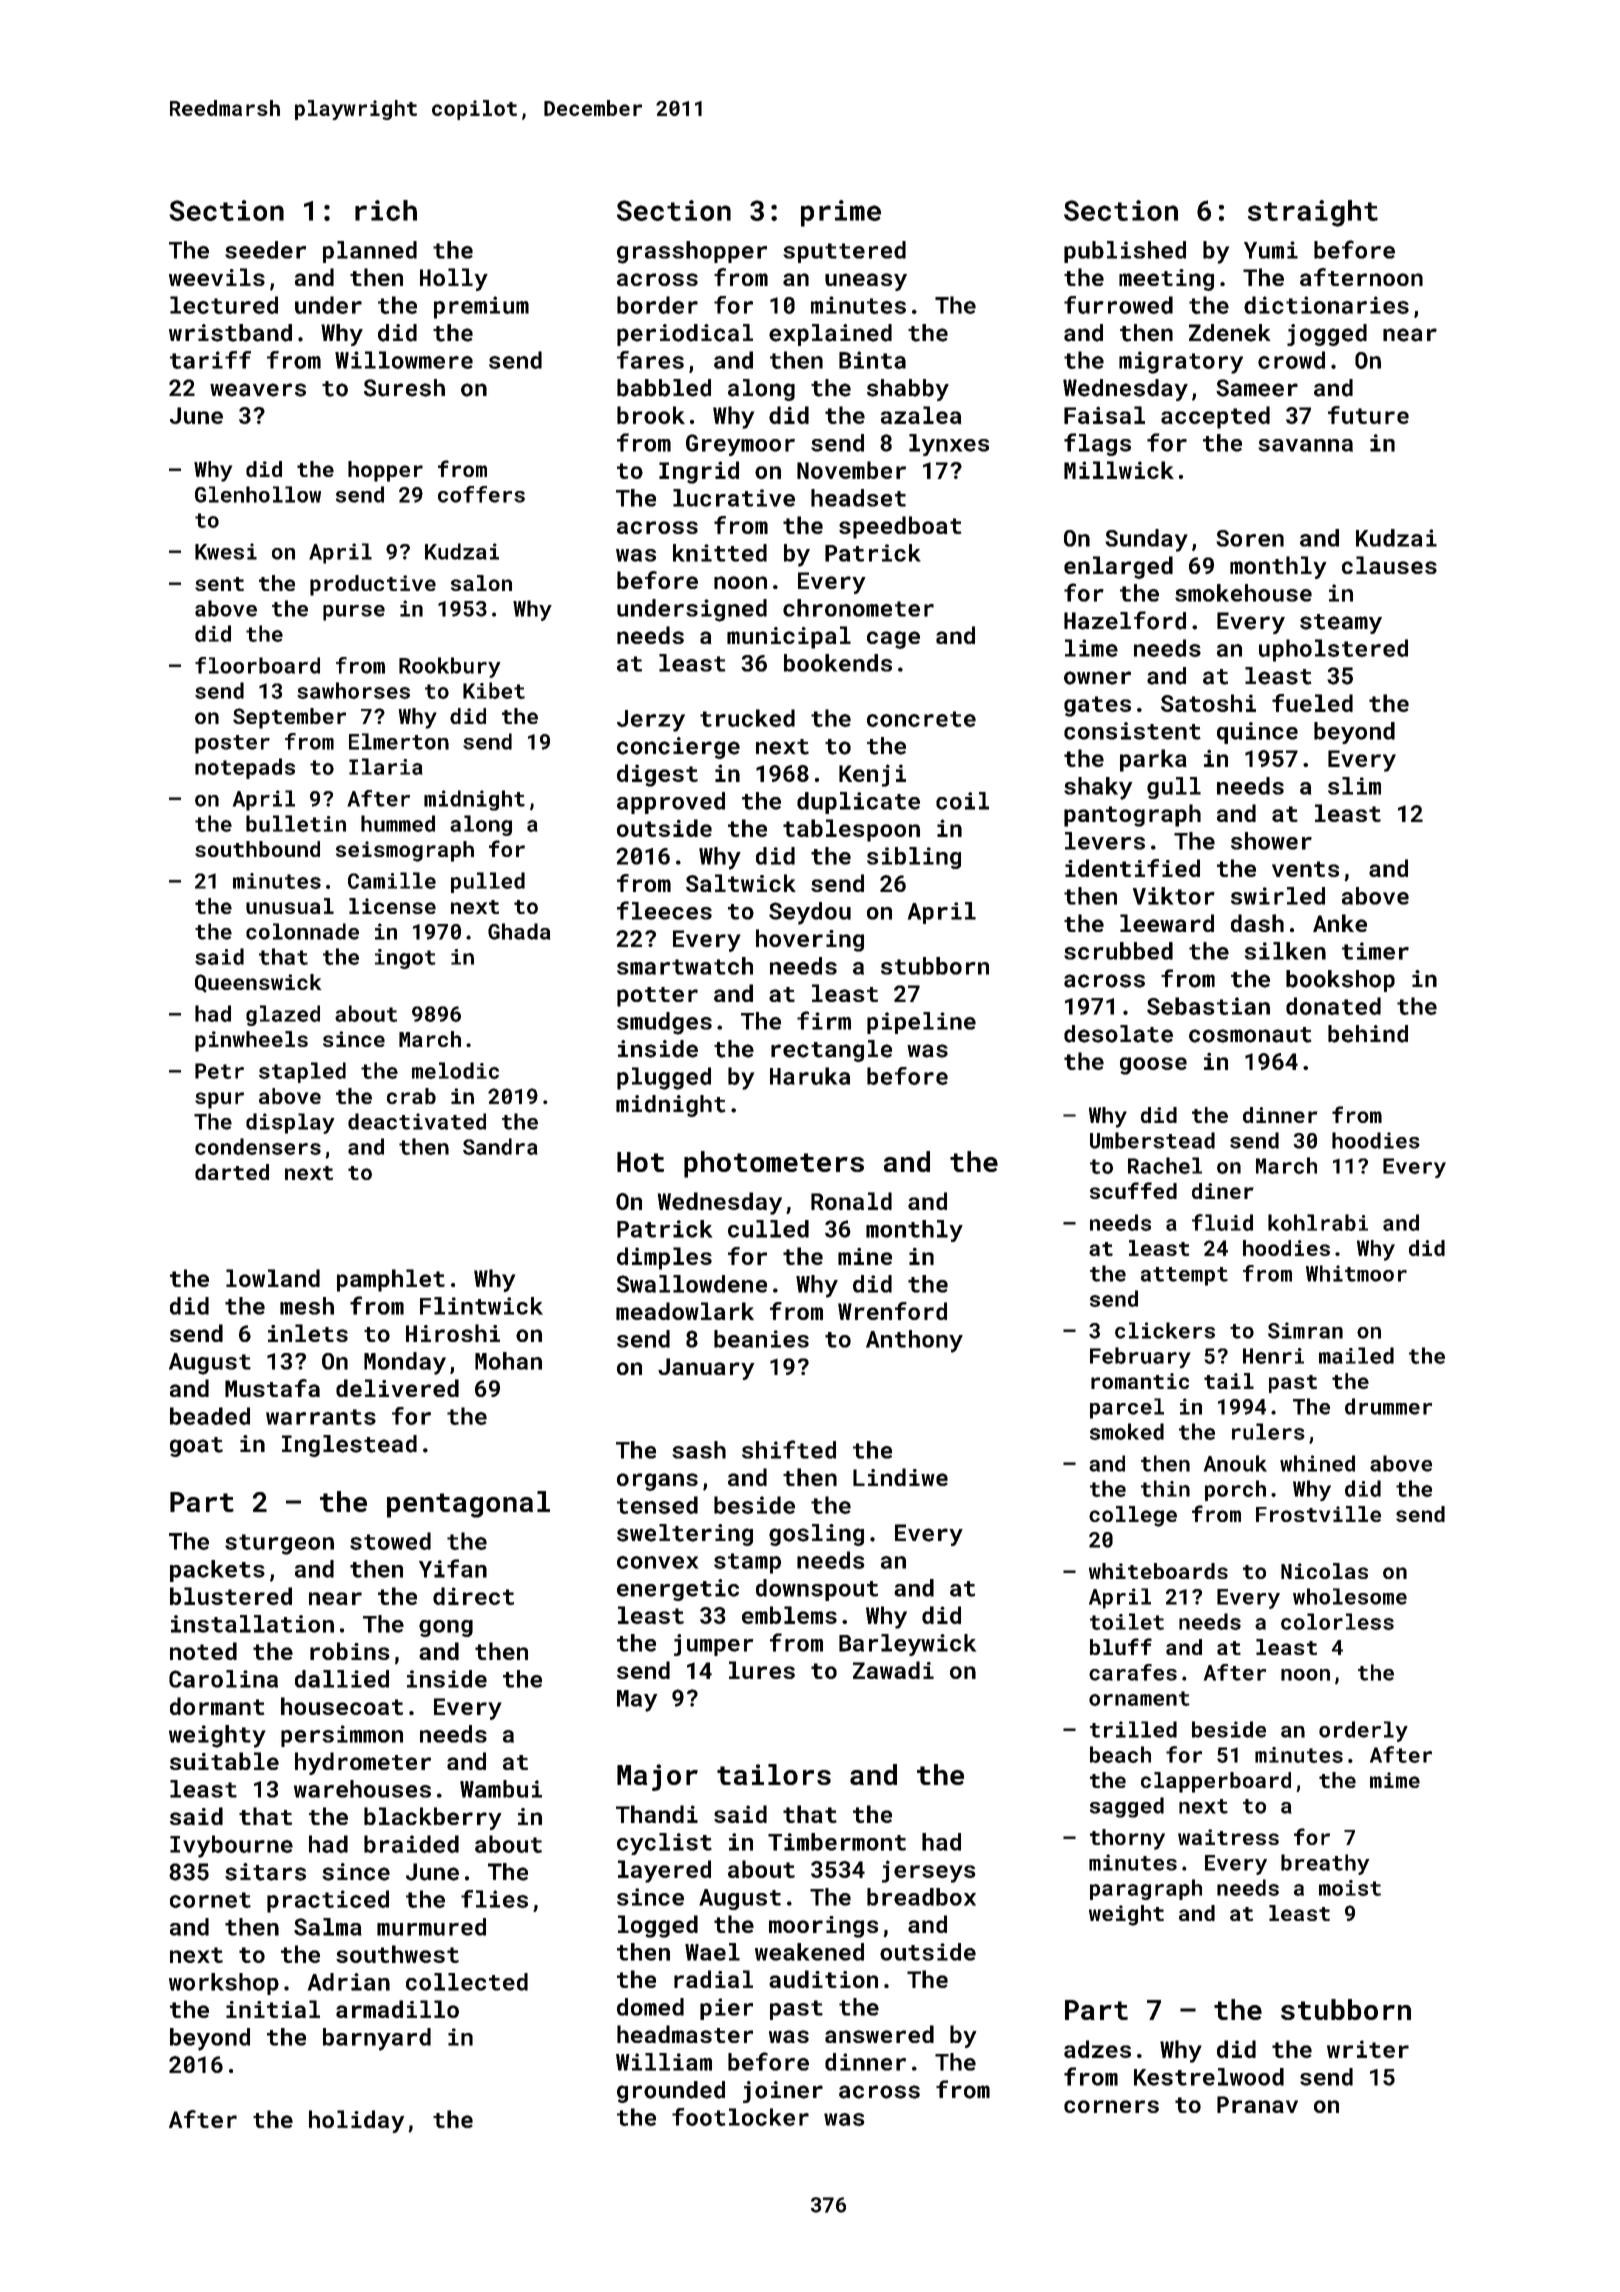  What do you see at coordinates (1243, 593) in the screenshot?
I see `smokehouse` at bounding box center [1243, 593].
